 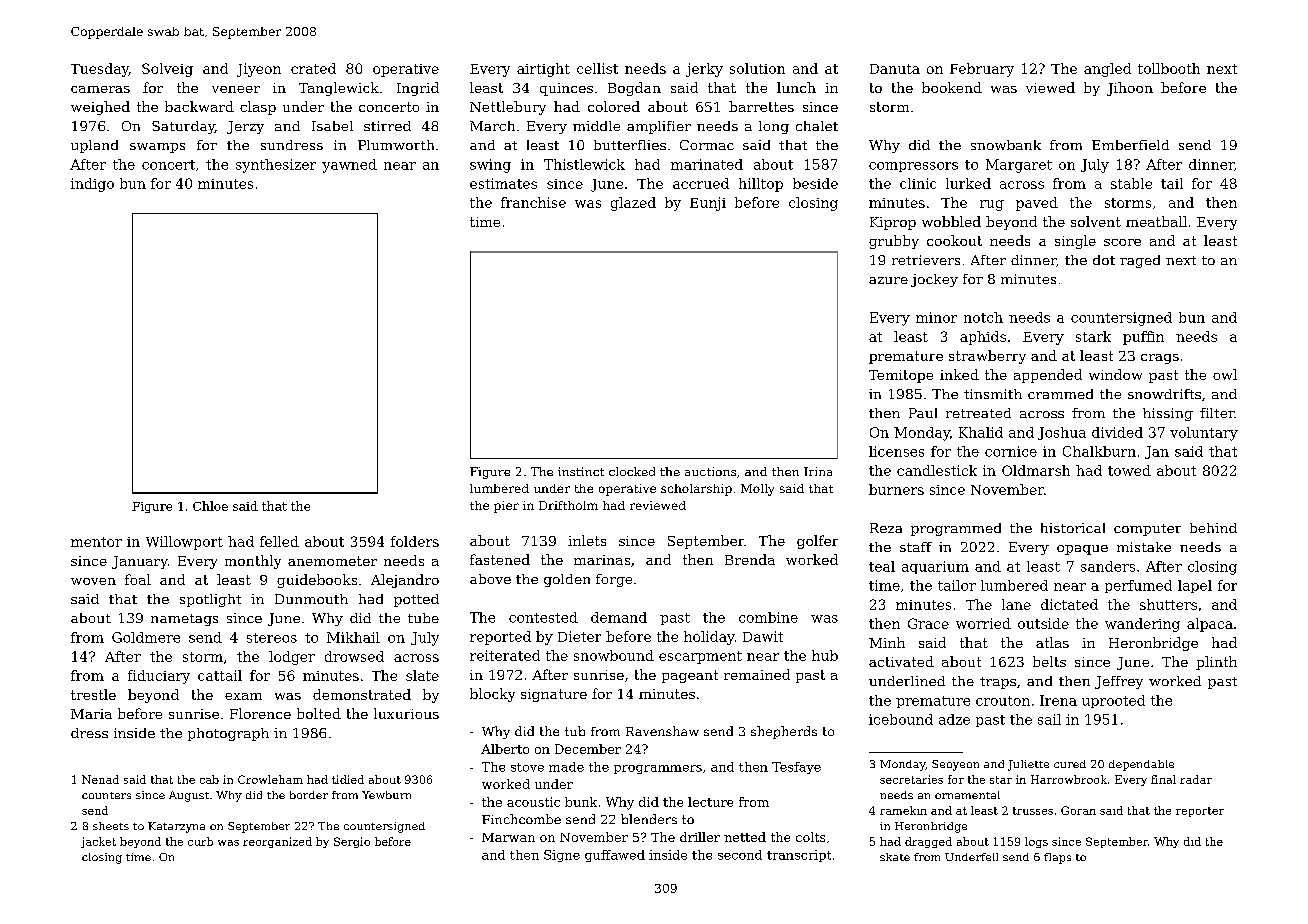 What do you see at coordinates (533, 202) in the page?
I see `franchise` at bounding box center [533, 202].
